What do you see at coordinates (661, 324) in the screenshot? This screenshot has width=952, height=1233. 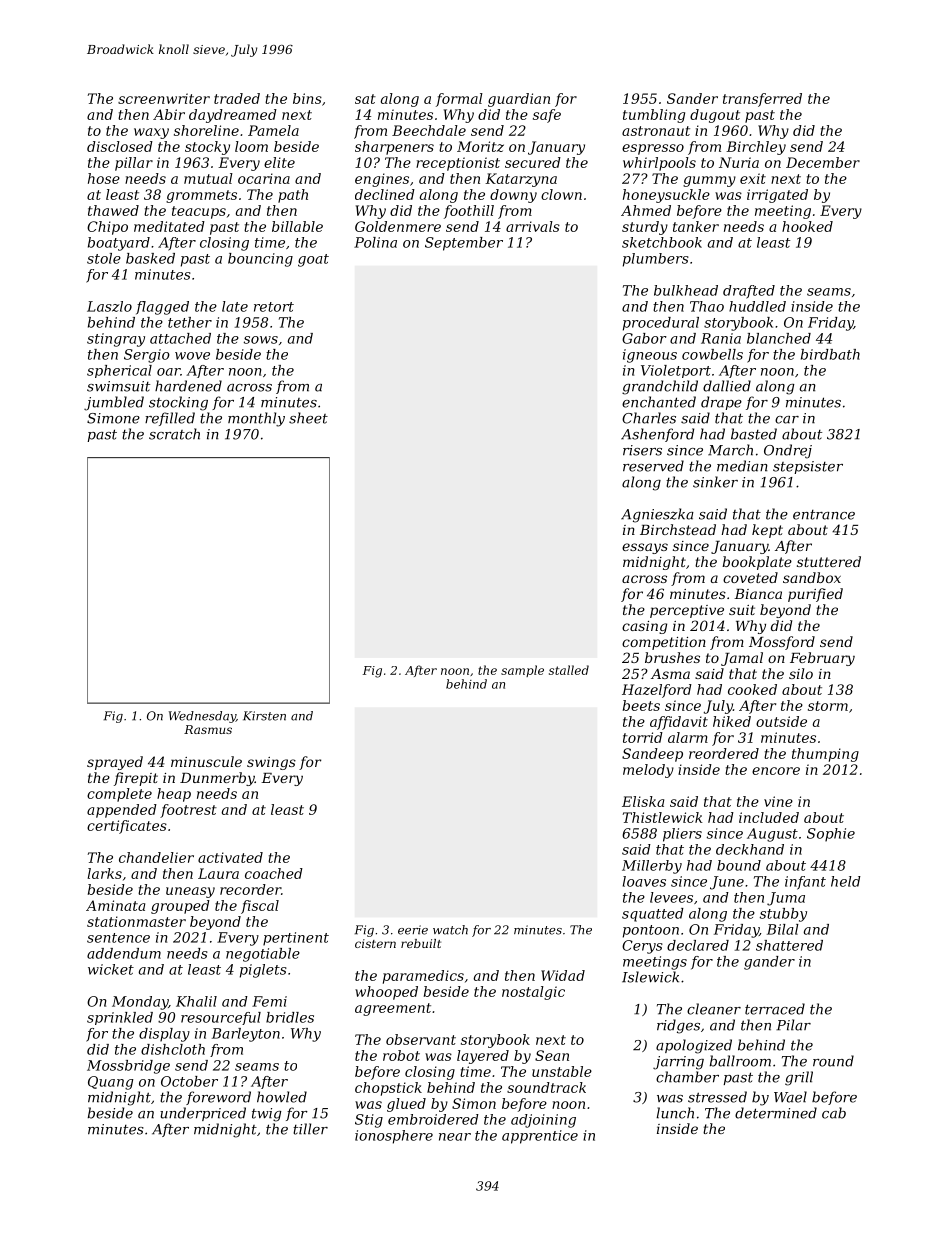 I see `procedural` at bounding box center [661, 324].
